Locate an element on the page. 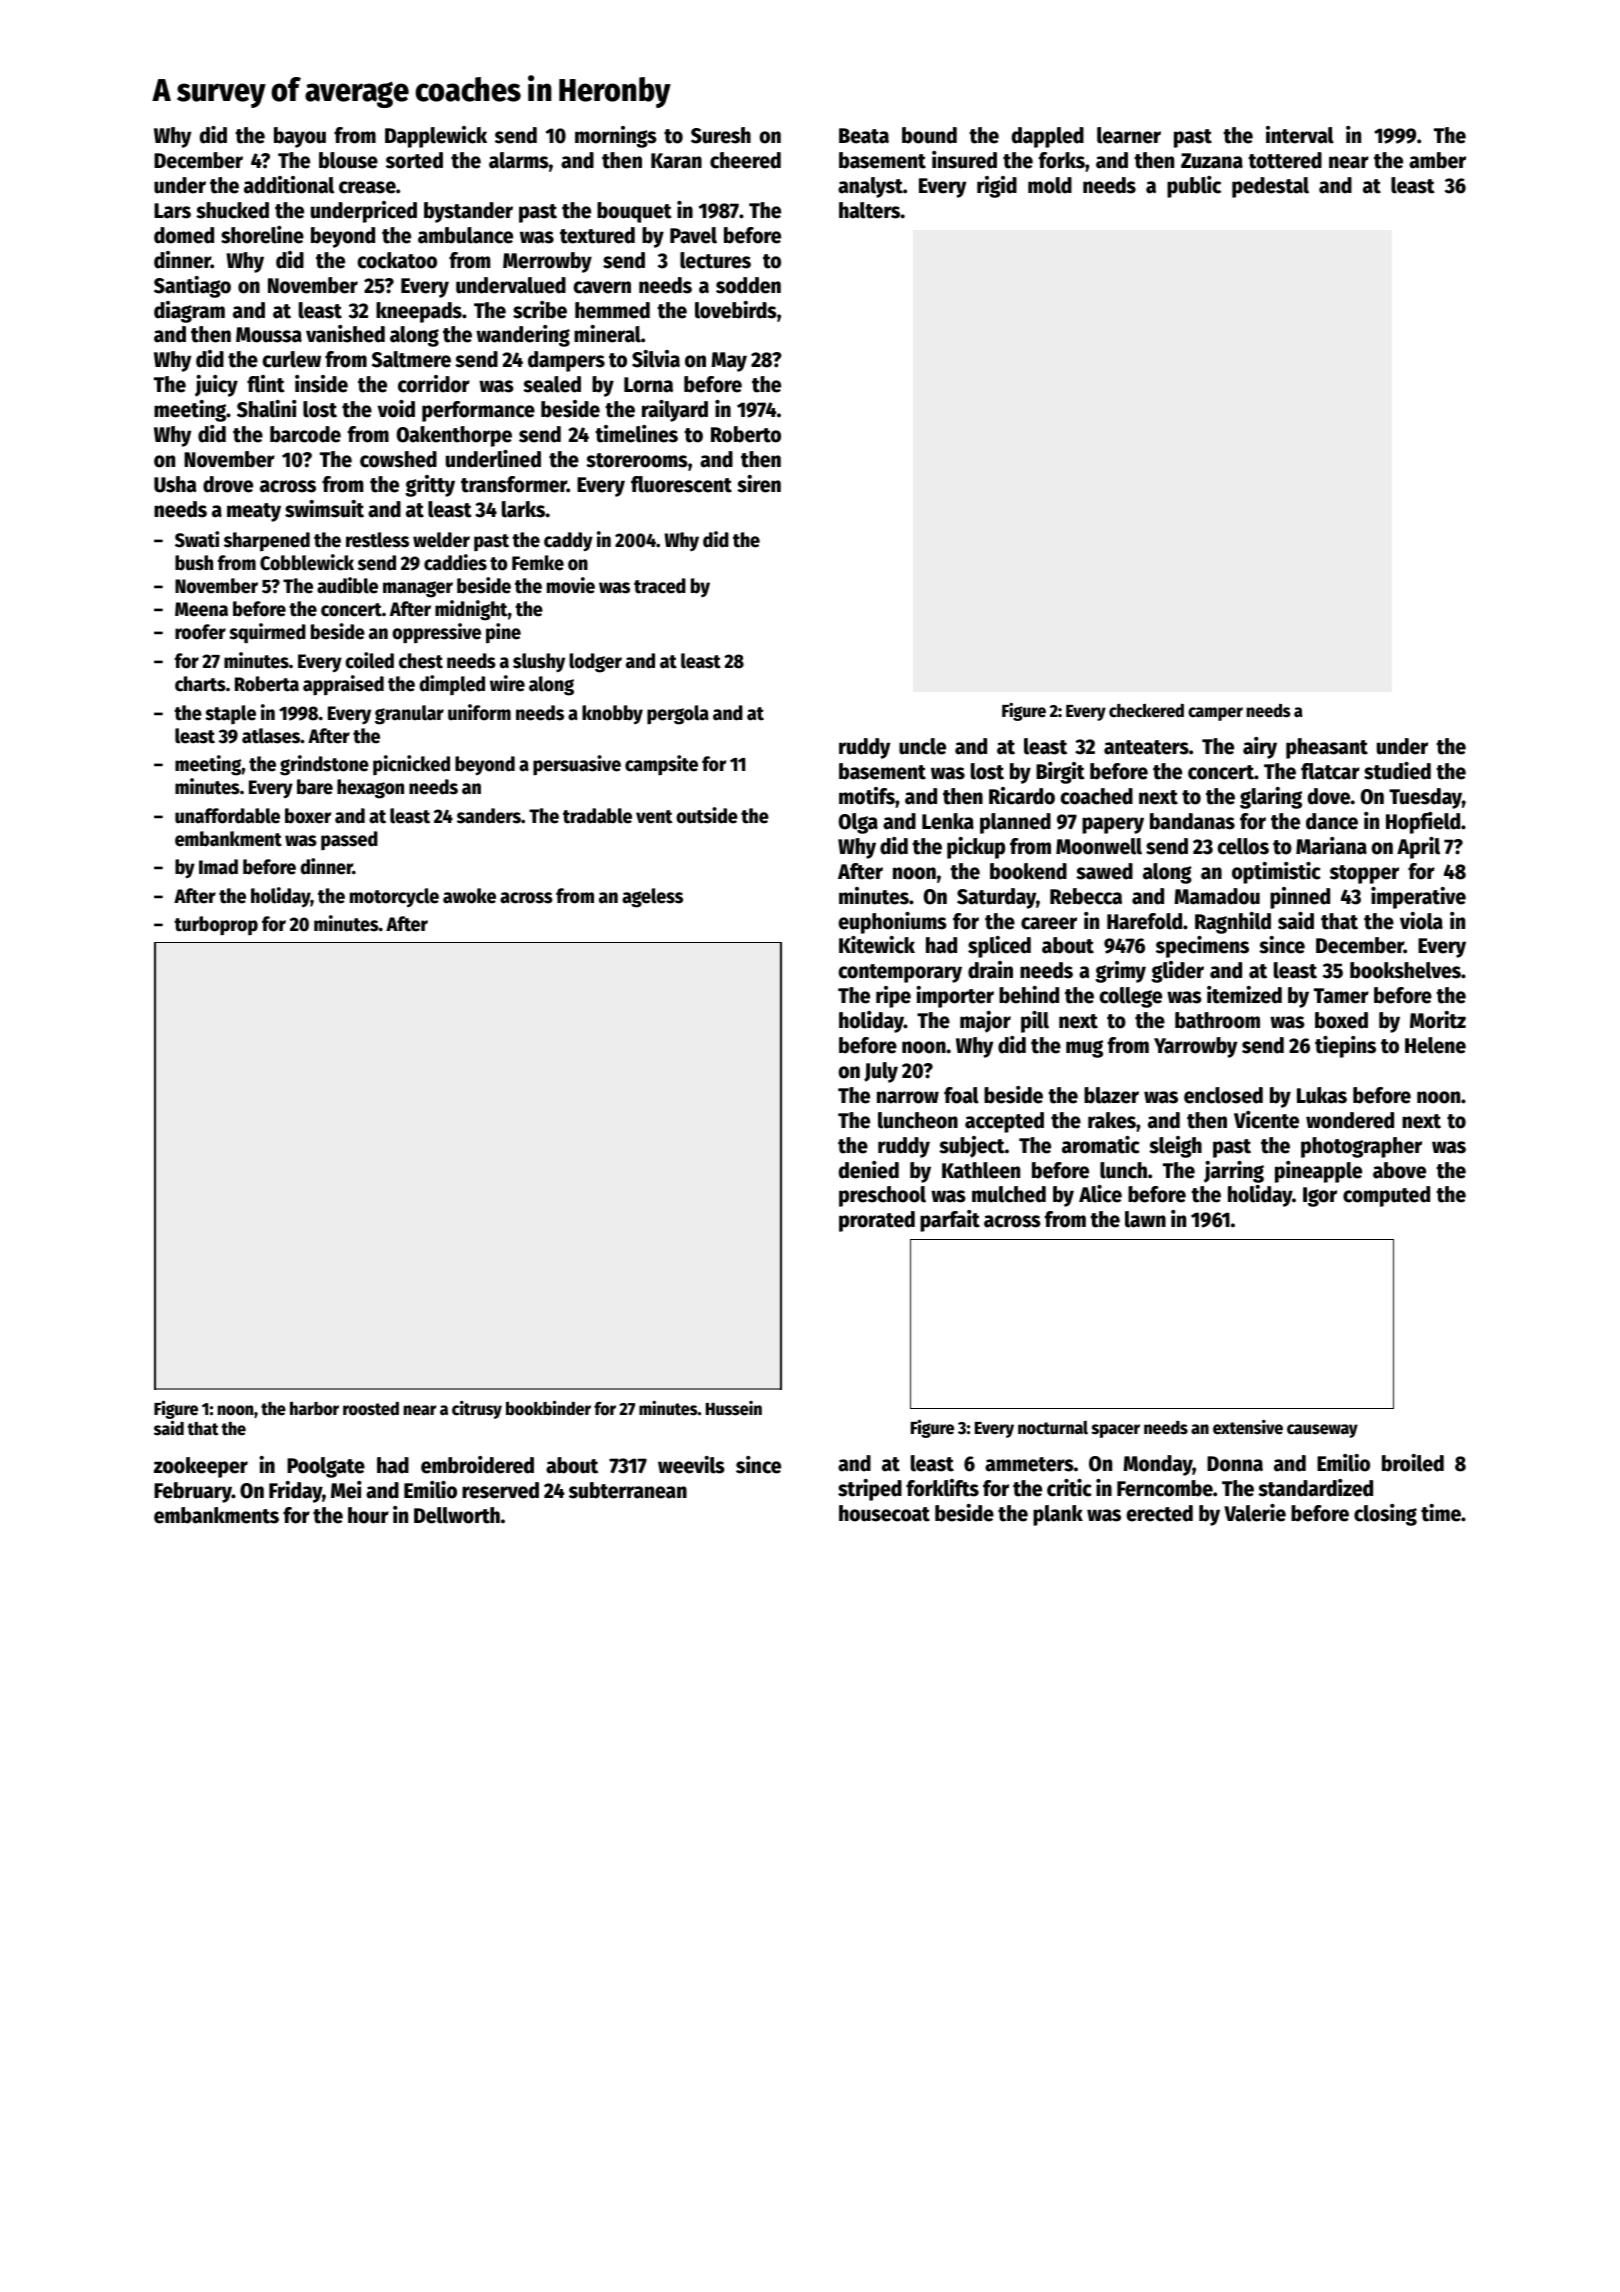 Image resolution: width=1620 pixels, height=2292 pixels. closing is located at coordinates (1385, 1515).
